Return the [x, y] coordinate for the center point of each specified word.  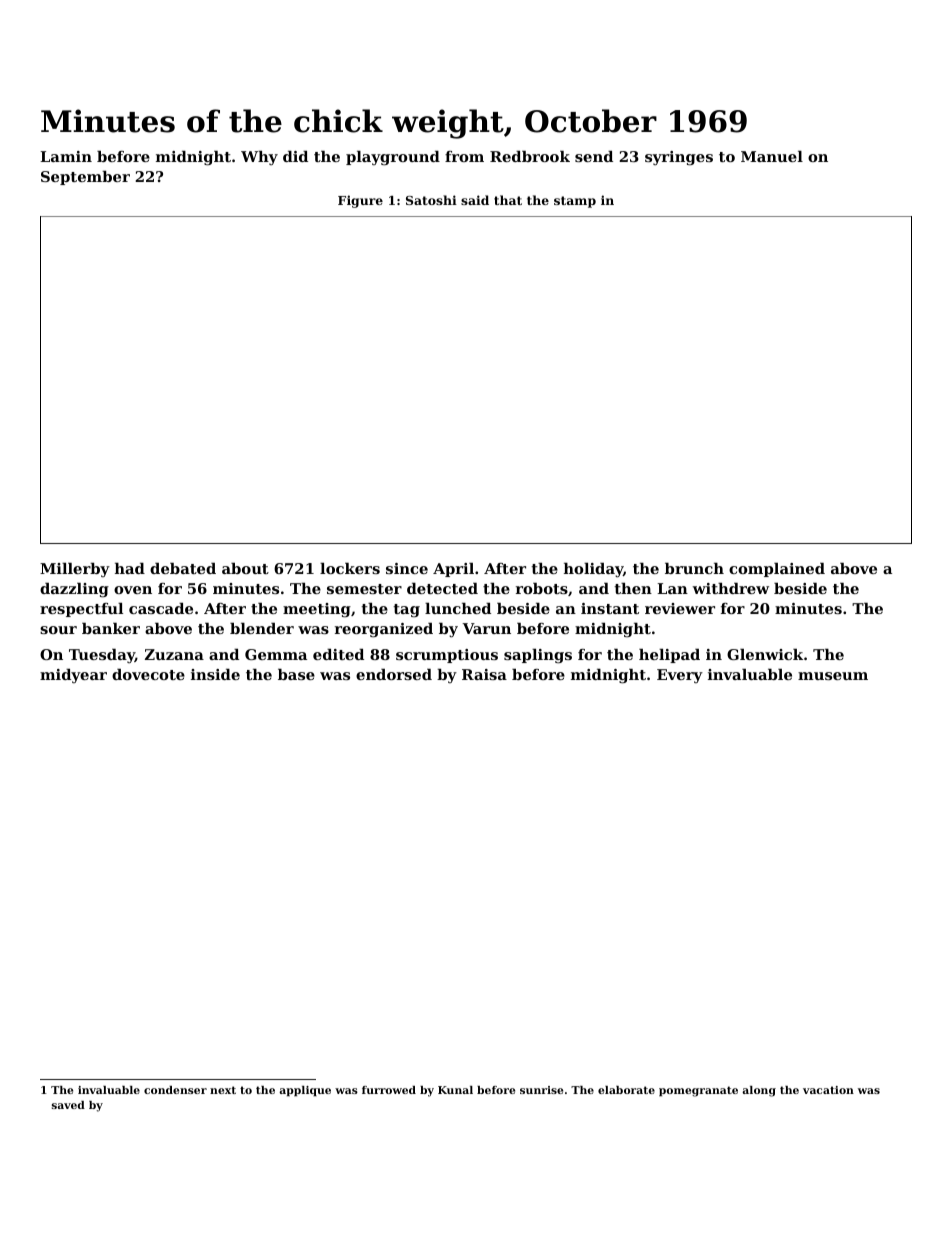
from [464, 156]
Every [680, 676]
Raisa [484, 674]
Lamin [66, 156]
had [130, 568]
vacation [828, 1090]
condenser [175, 1090]
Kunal [455, 1090]
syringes [679, 158]
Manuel [772, 156]
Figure [360, 201]
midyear [73, 676]
